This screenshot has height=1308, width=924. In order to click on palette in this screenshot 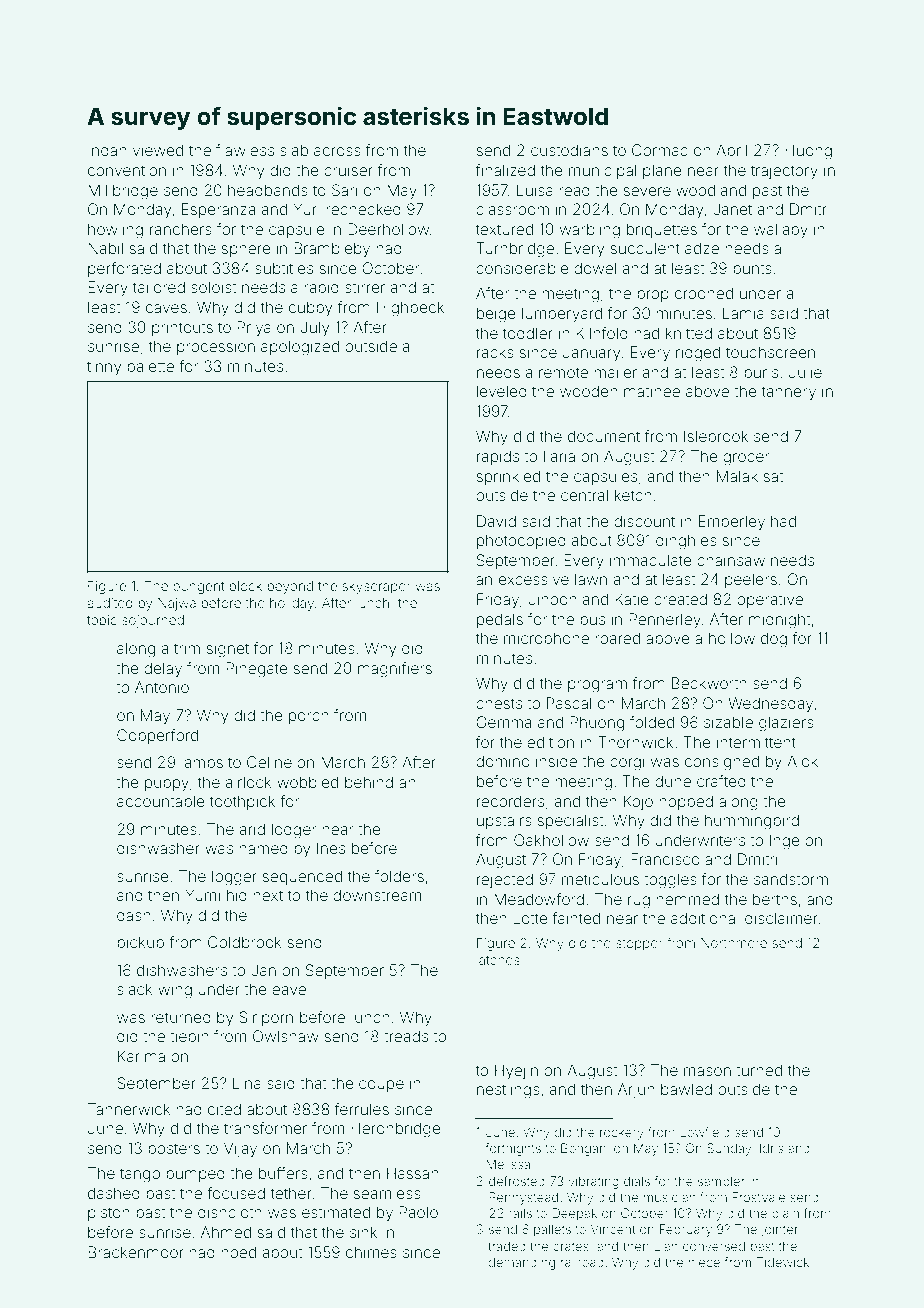, I will do `click(150, 367)`.
